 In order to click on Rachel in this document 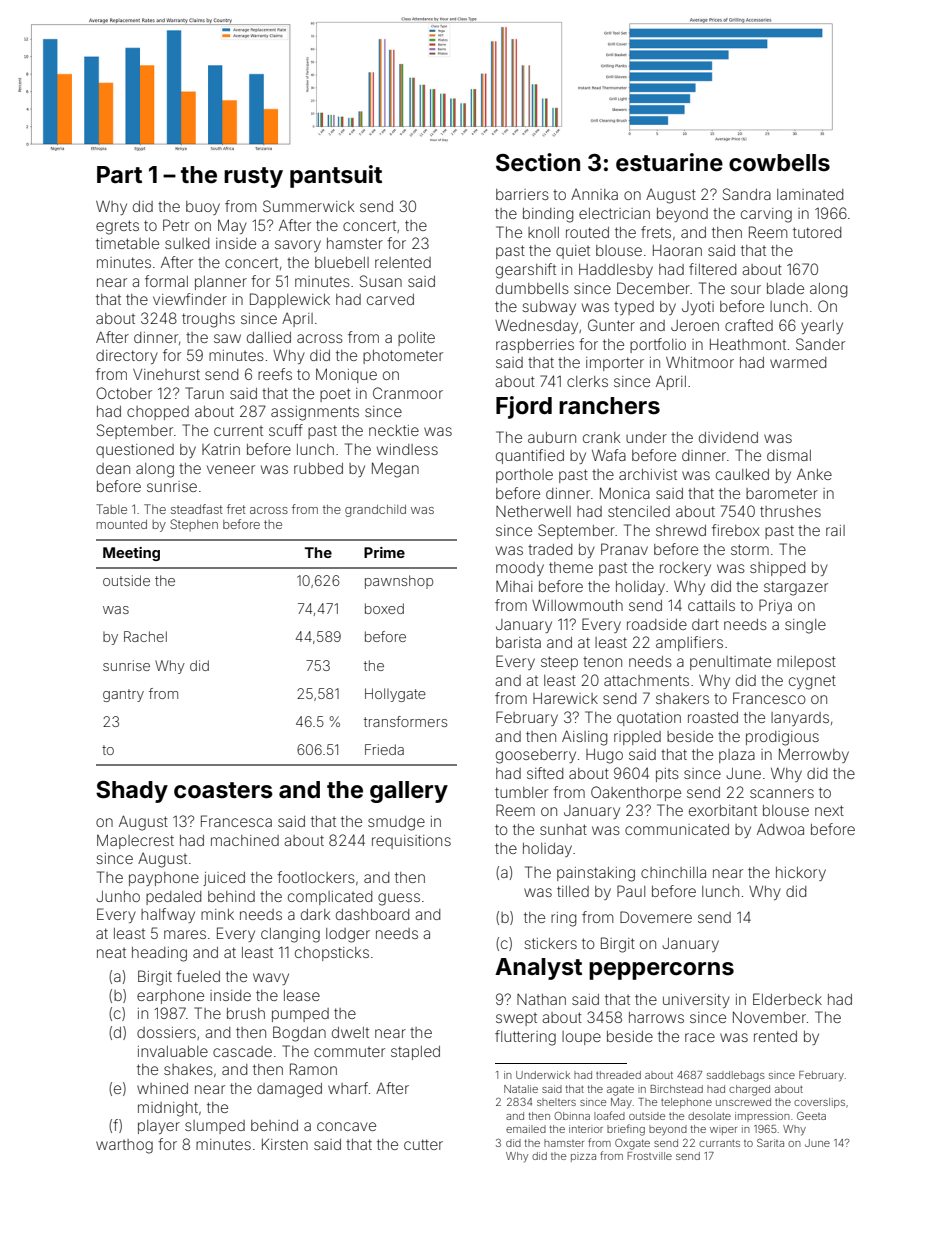, I will do `click(145, 636)`.
